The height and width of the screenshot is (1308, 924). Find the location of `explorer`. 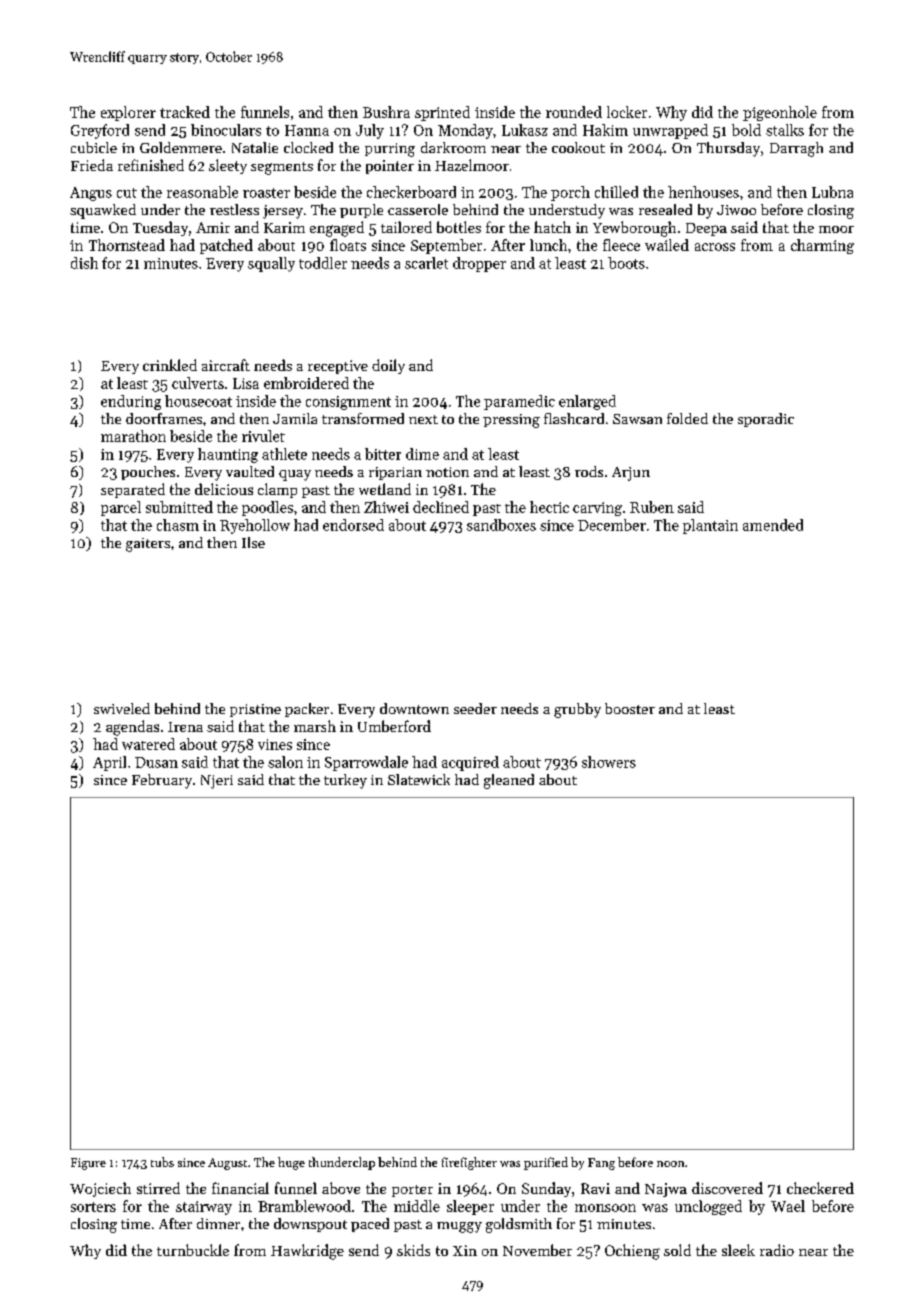

explorer is located at coordinates (128, 113).
